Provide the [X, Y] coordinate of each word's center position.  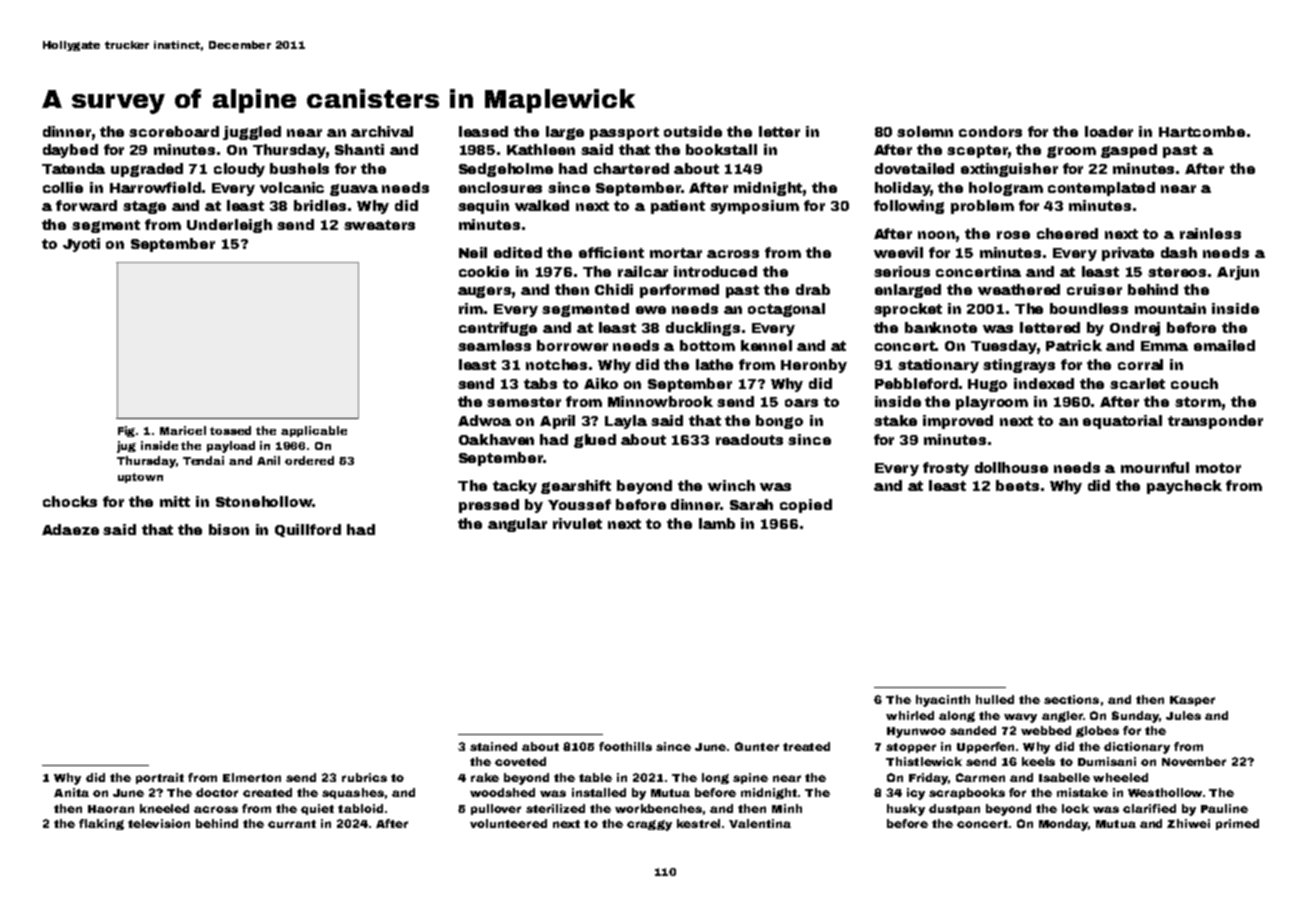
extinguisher [1009, 170]
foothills [625, 746]
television [159, 823]
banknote [941, 327]
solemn [925, 131]
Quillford [308, 530]
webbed [1046, 730]
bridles [320, 205]
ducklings [703, 329]
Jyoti [81, 245]
